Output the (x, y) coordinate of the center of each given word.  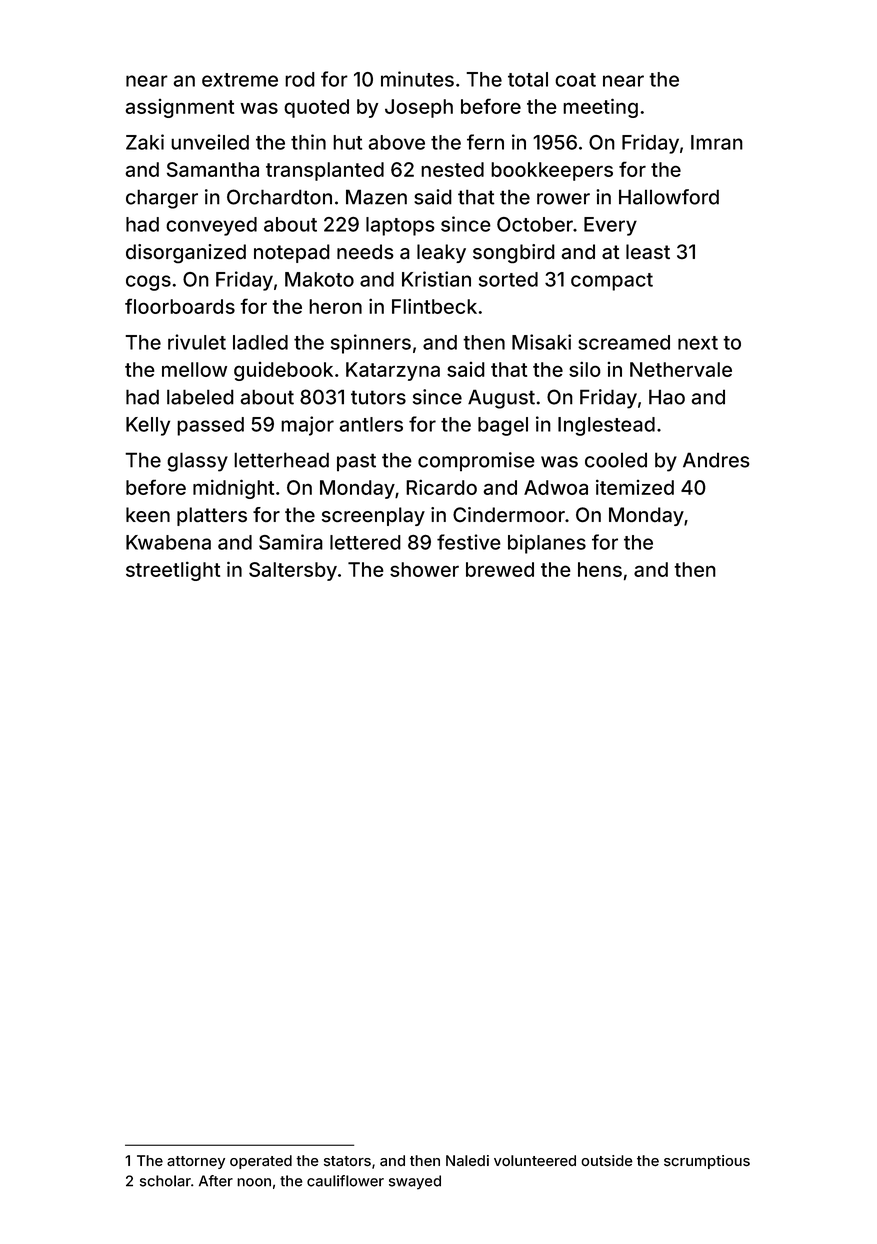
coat (575, 80)
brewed (500, 569)
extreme (240, 80)
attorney (196, 1162)
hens (600, 569)
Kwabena (168, 542)
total (528, 79)
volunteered (535, 1160)
